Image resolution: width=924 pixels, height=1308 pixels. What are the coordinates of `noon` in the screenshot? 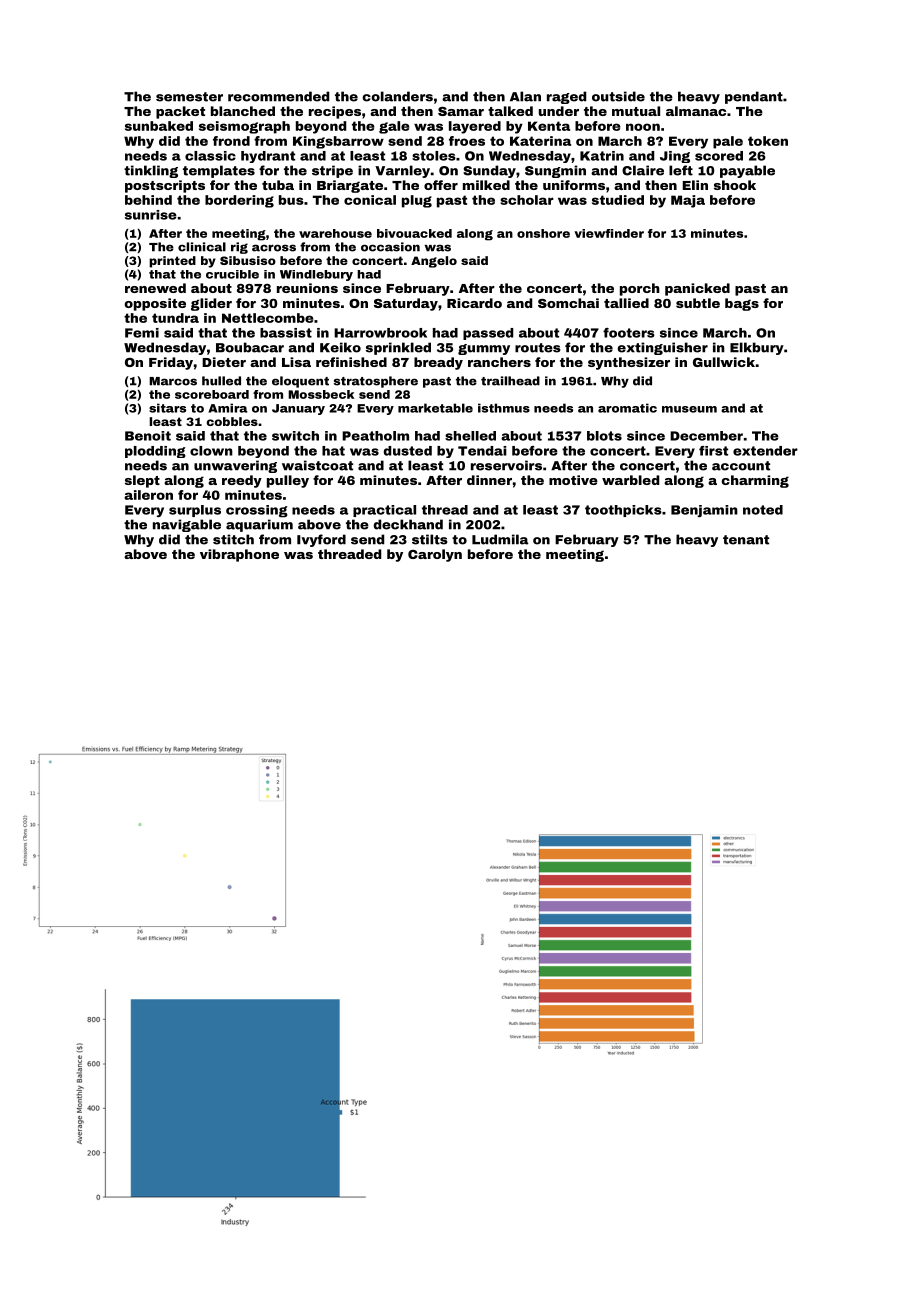 It's located at (643, 127).
